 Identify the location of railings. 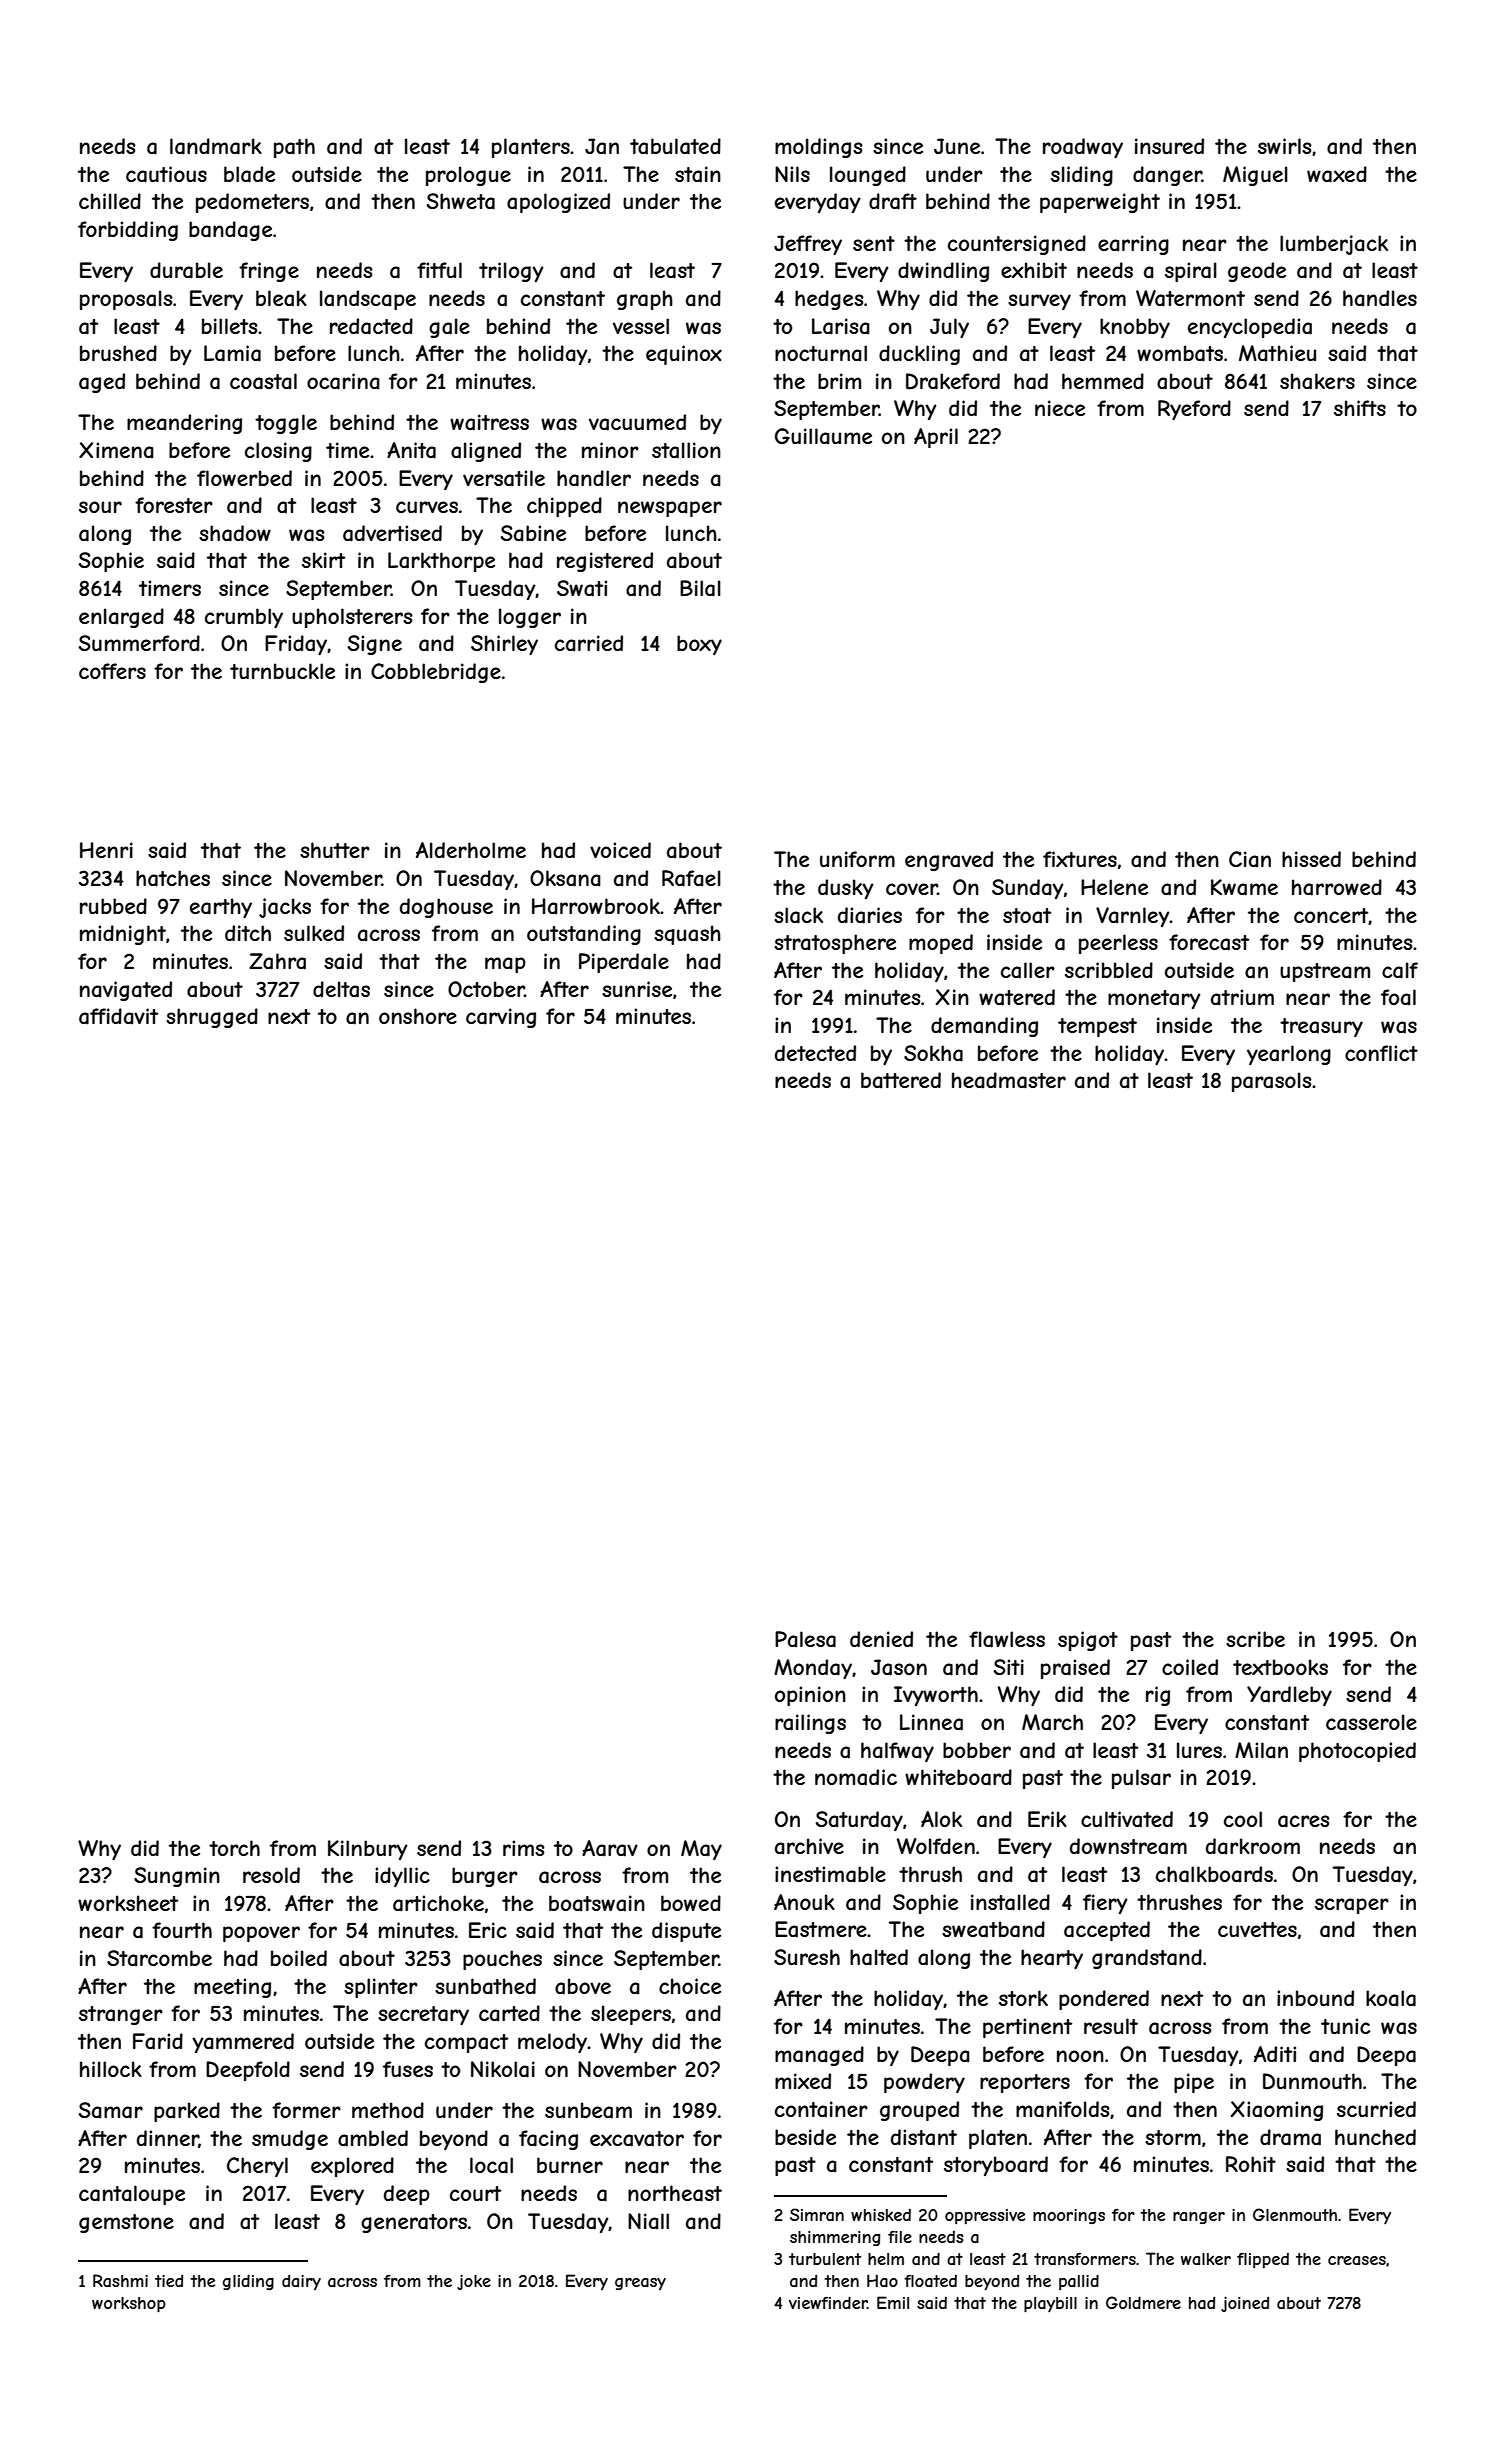
(810, 1724).
